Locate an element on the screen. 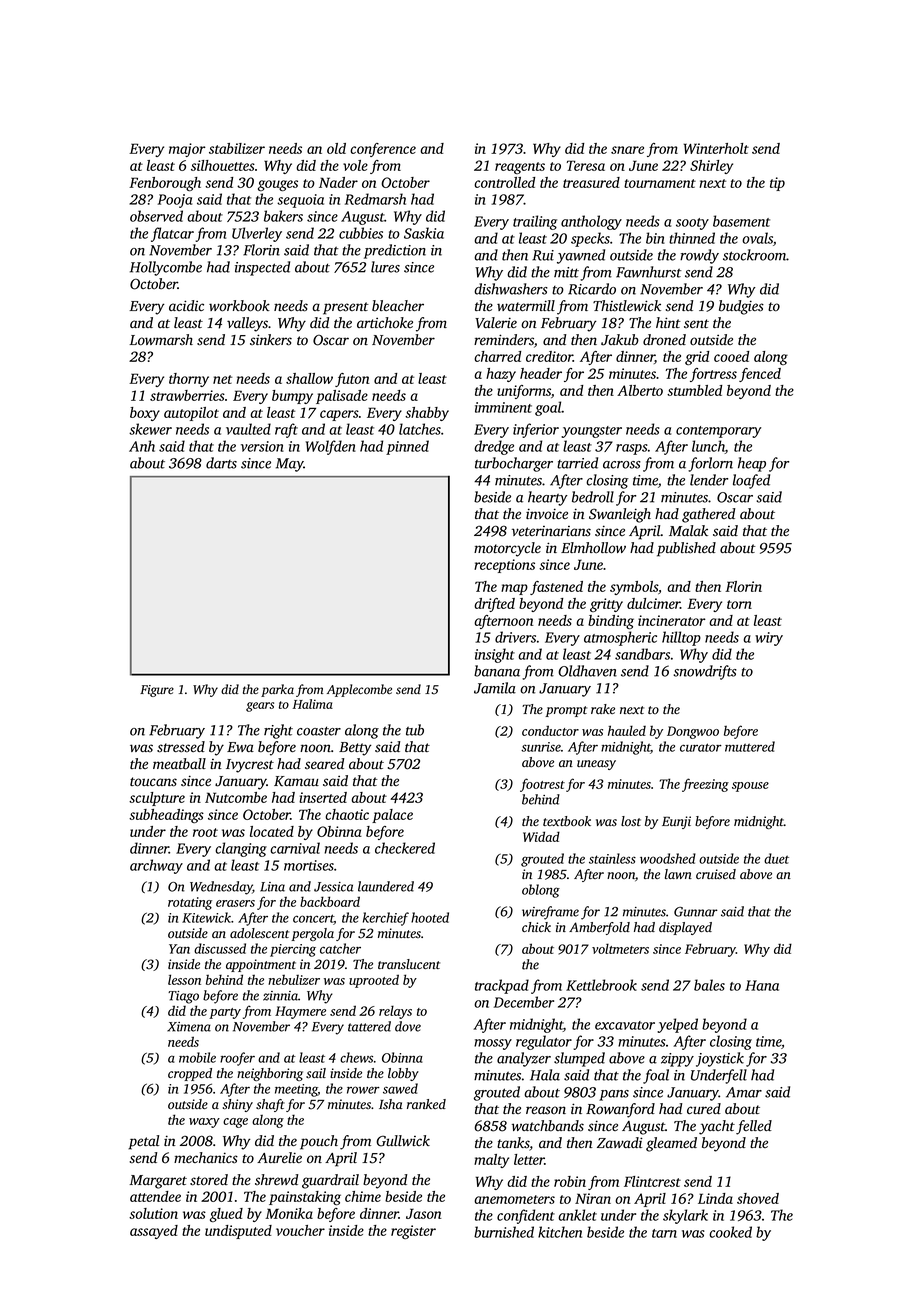 The height and width of the screenshot is (1314, 924). gathered is located at coordinates (708, 515).
